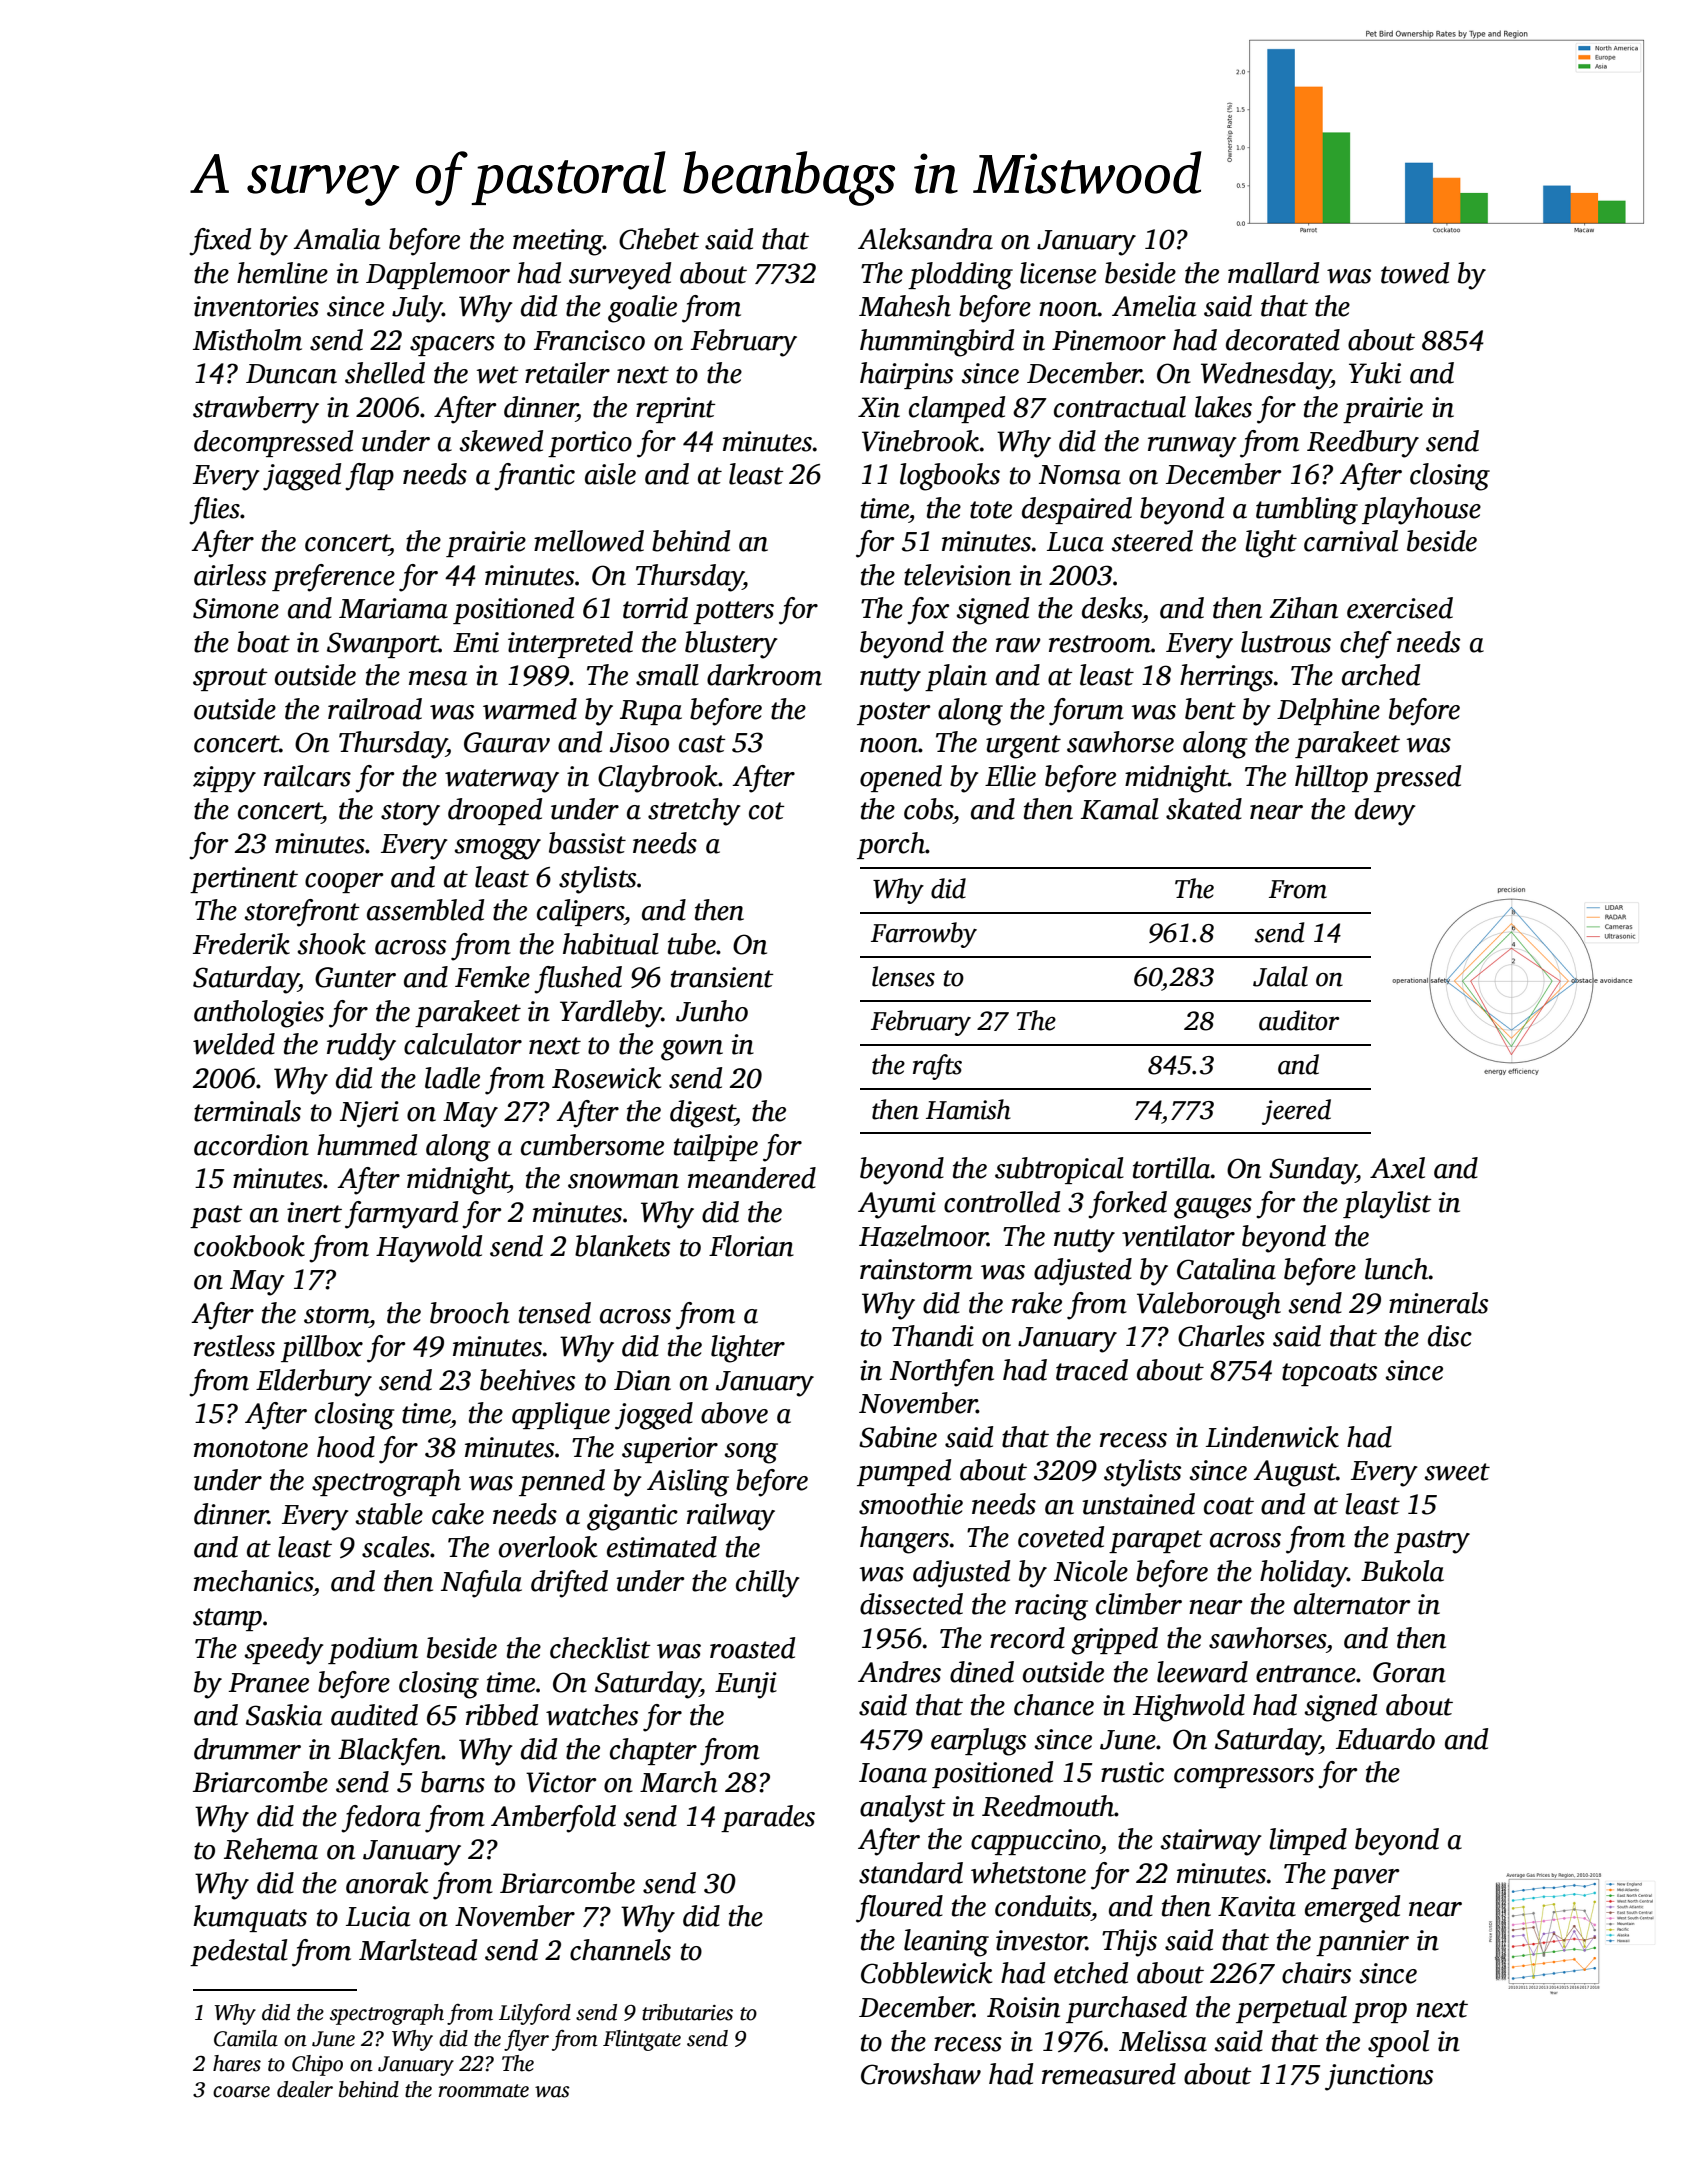 This screenshot has width=1683, height=2178. I want to click on towed, so click(1415, 273).
